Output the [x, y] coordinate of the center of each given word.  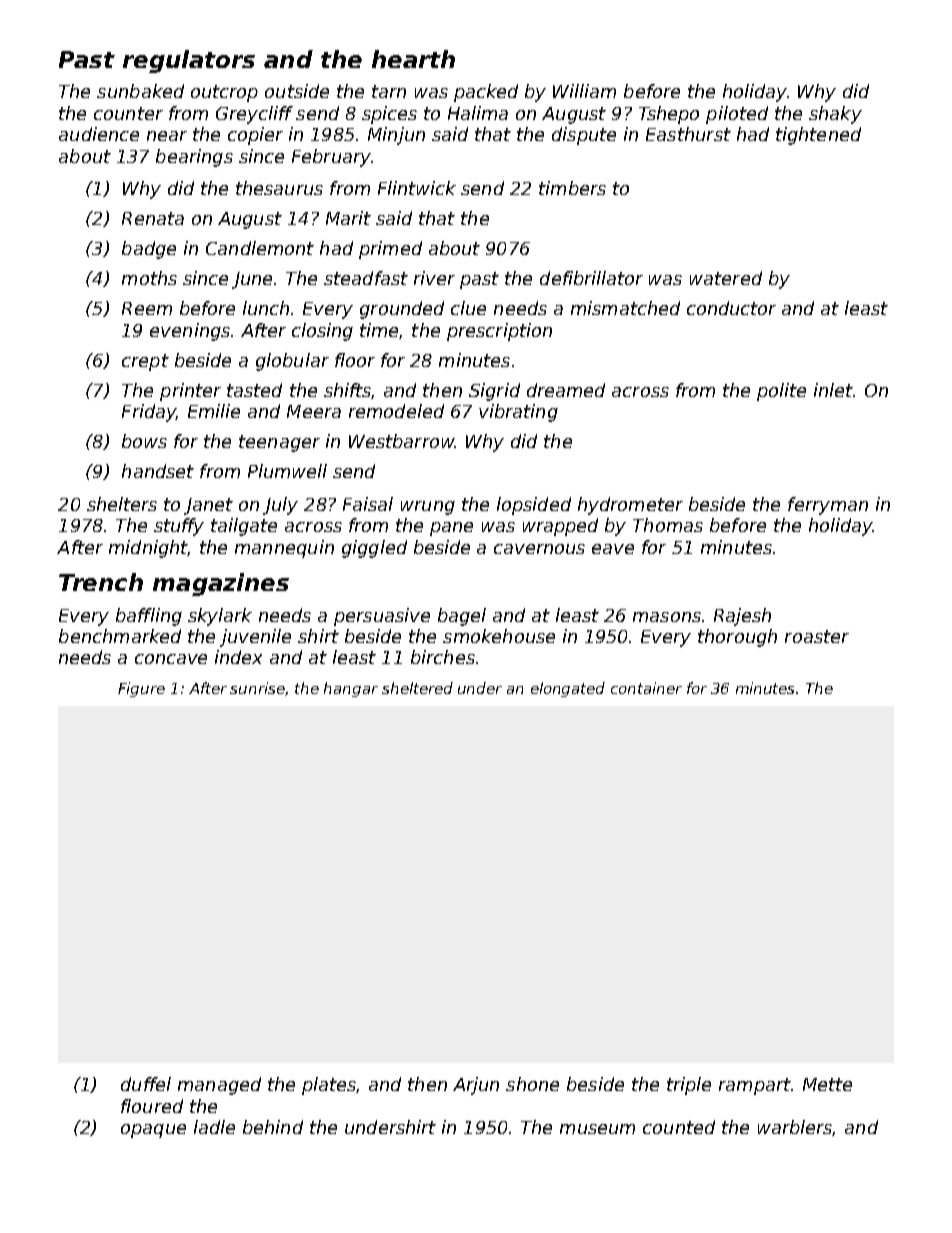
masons [667, 617]
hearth [413, 59]
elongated [568, 689]
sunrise [257, 688]
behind [273, 1127]
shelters [122, 504]
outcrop [224, 93]
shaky [835, 115]
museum [597, 1129]
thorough [737, 638]
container [646, 688]
